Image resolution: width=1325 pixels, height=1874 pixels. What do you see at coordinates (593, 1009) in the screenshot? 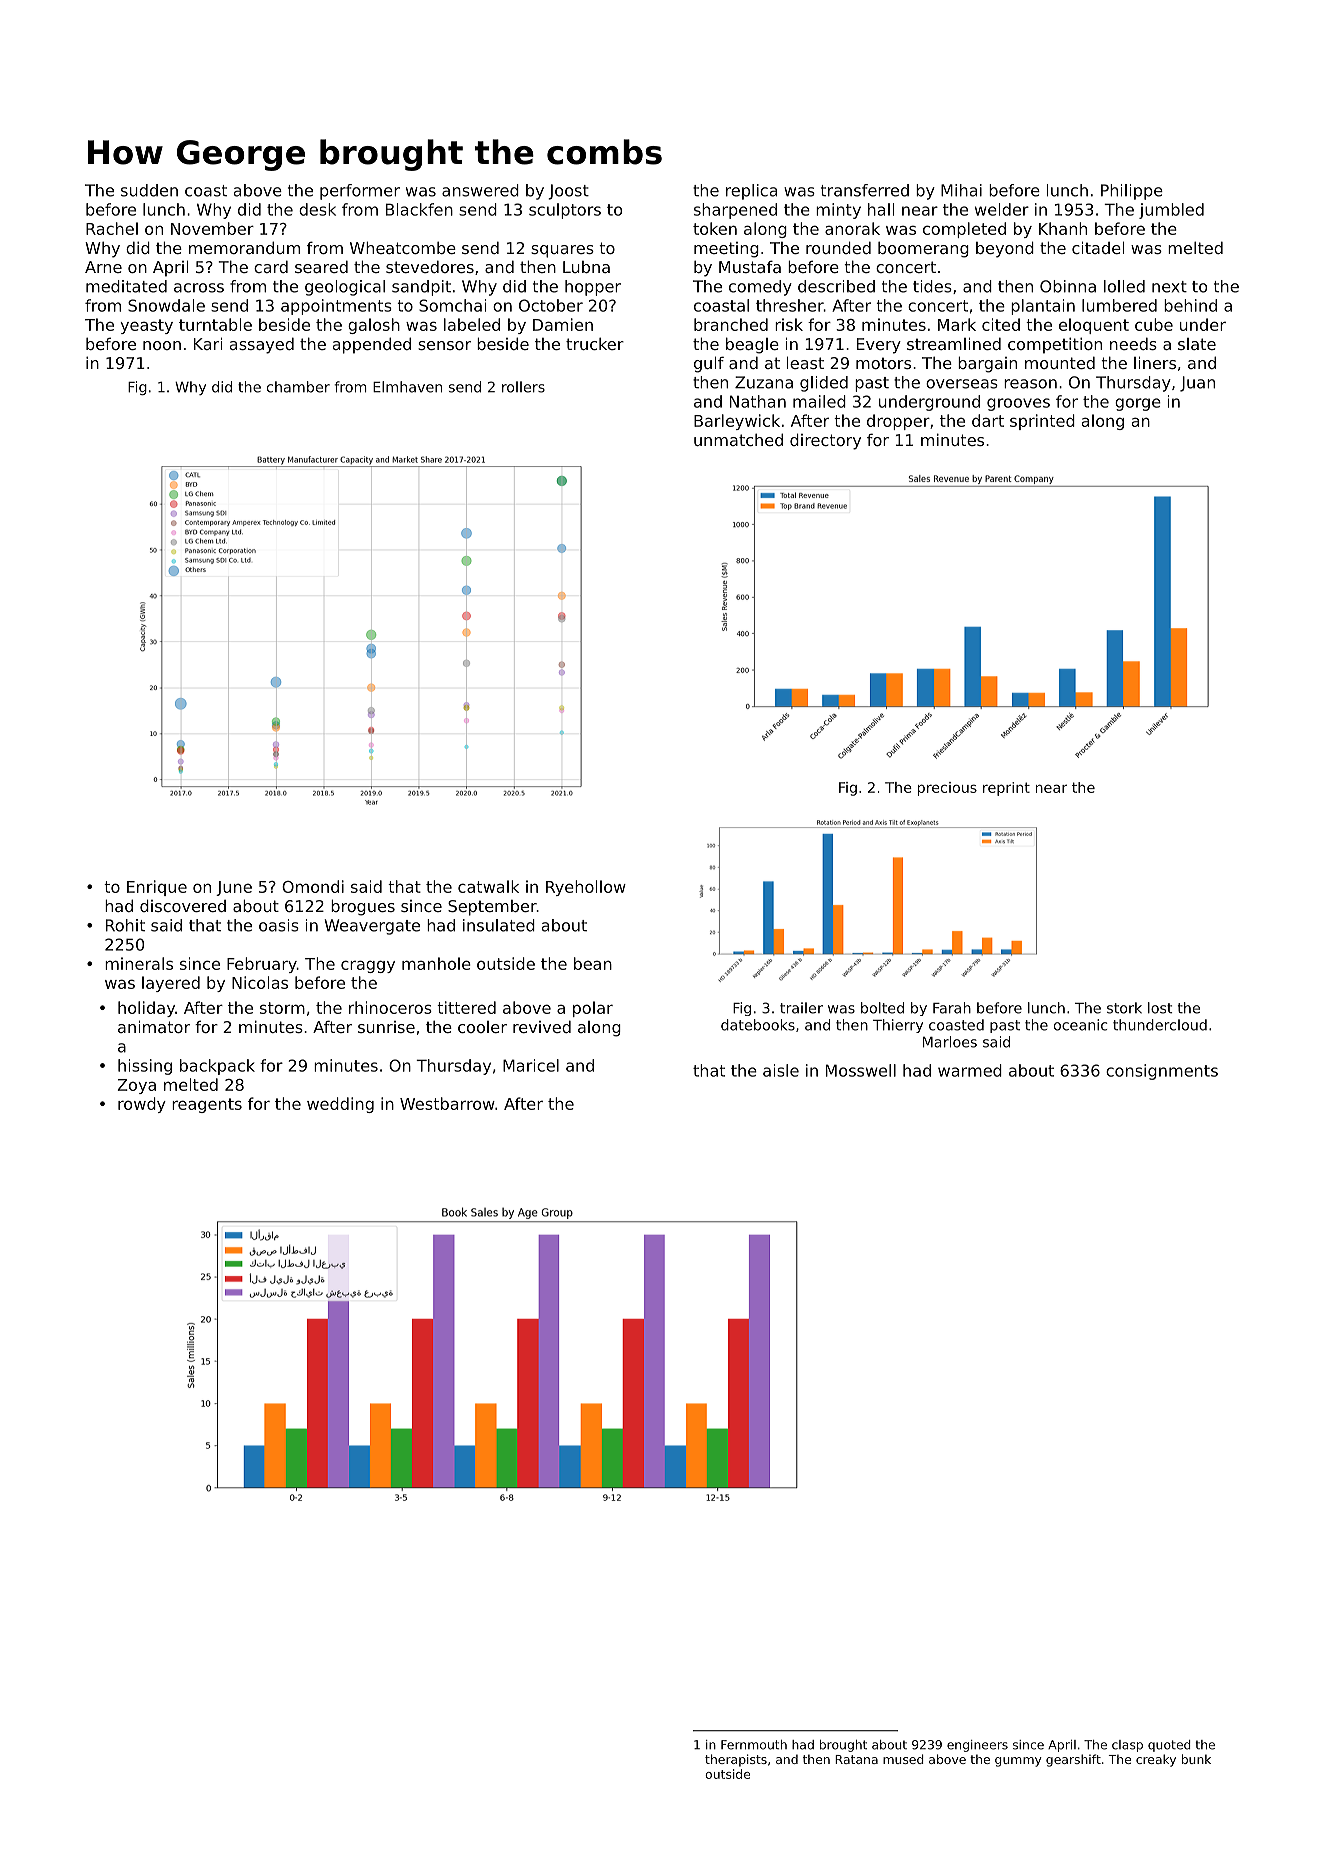
I see `polar` at bounding box center [593, 1009].
